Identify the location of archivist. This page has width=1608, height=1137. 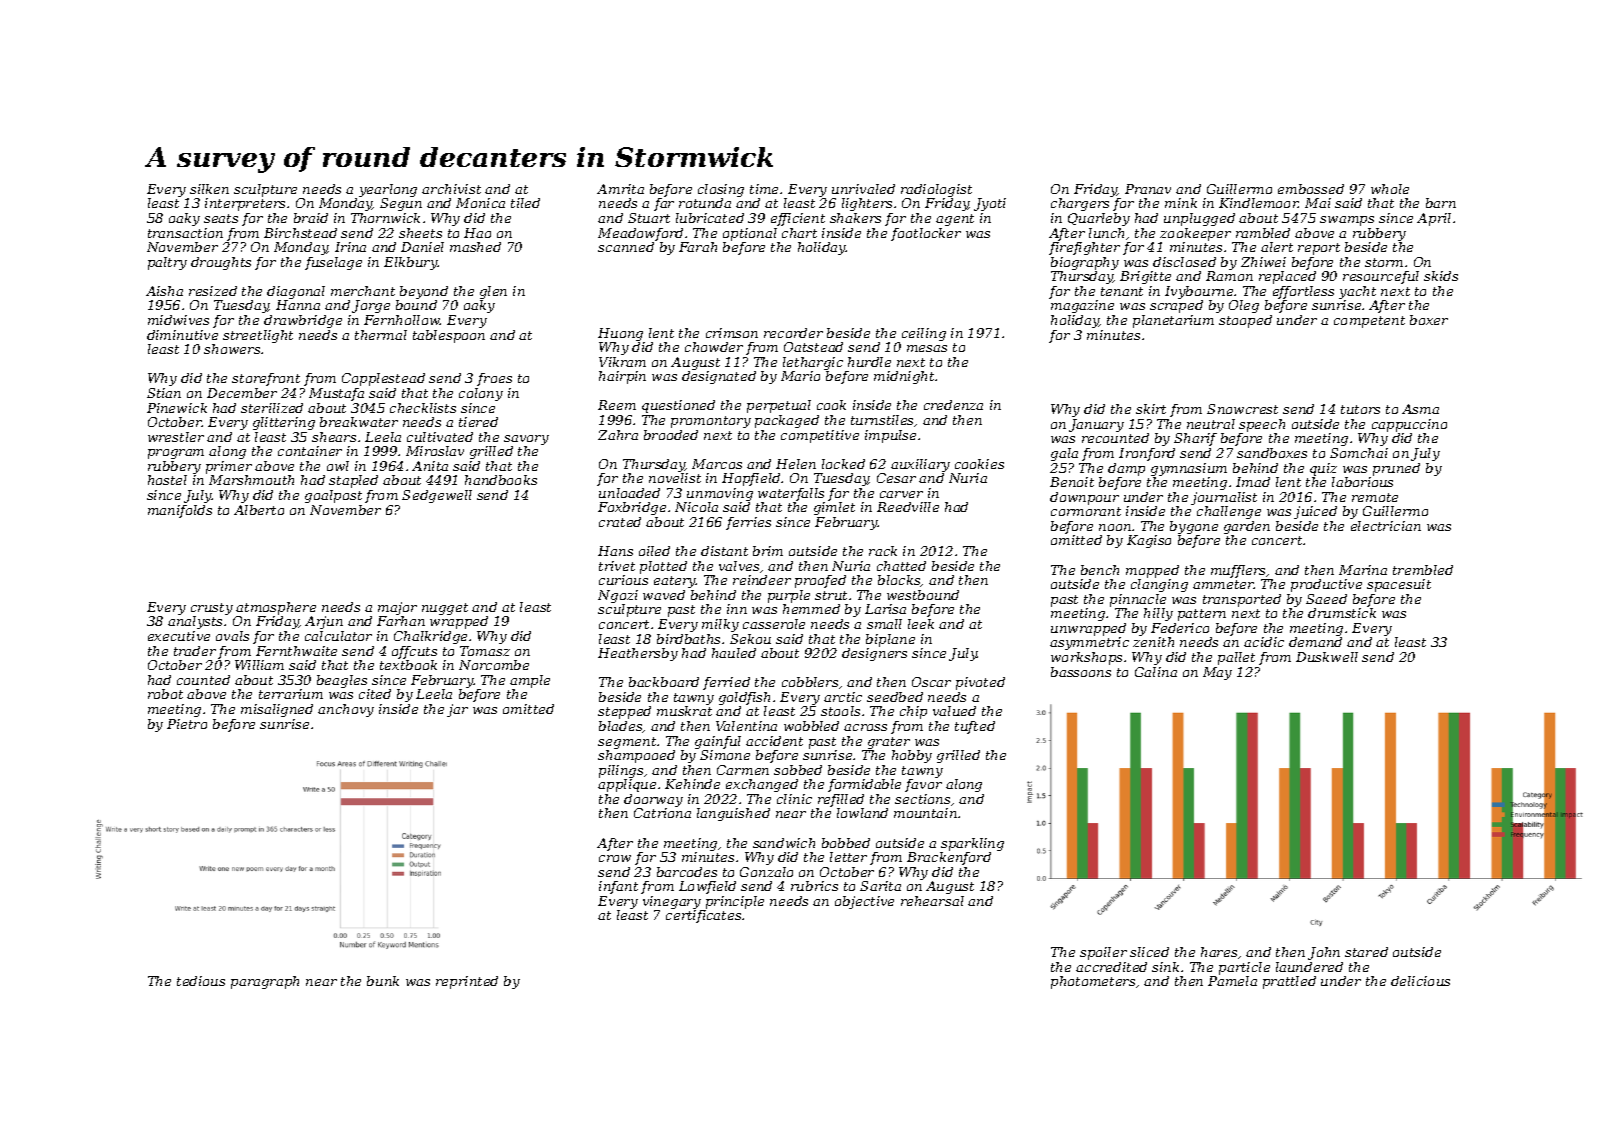
(451, 189).
